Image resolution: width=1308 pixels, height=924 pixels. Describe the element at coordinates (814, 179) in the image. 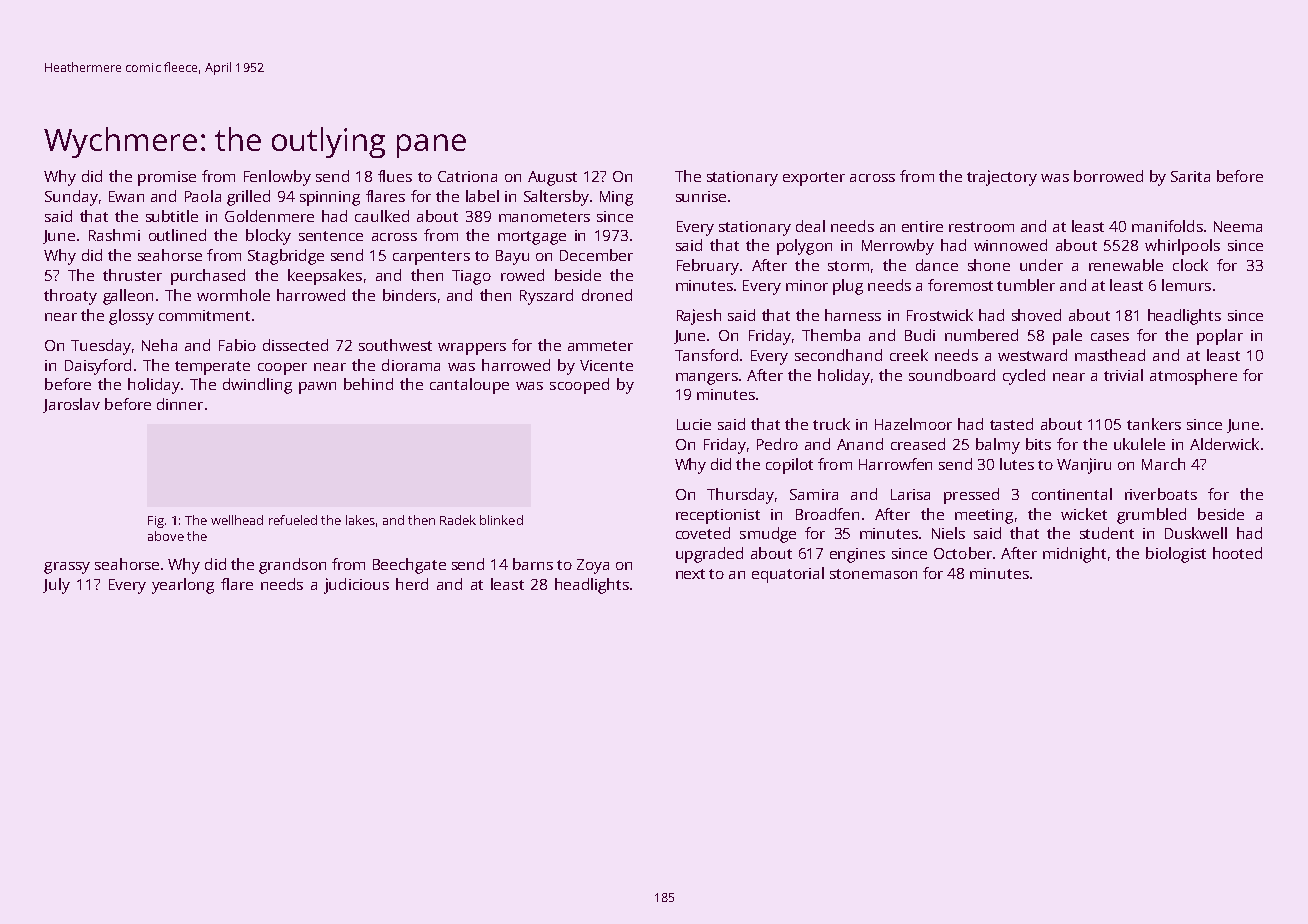

I see `exporter` at that location.
